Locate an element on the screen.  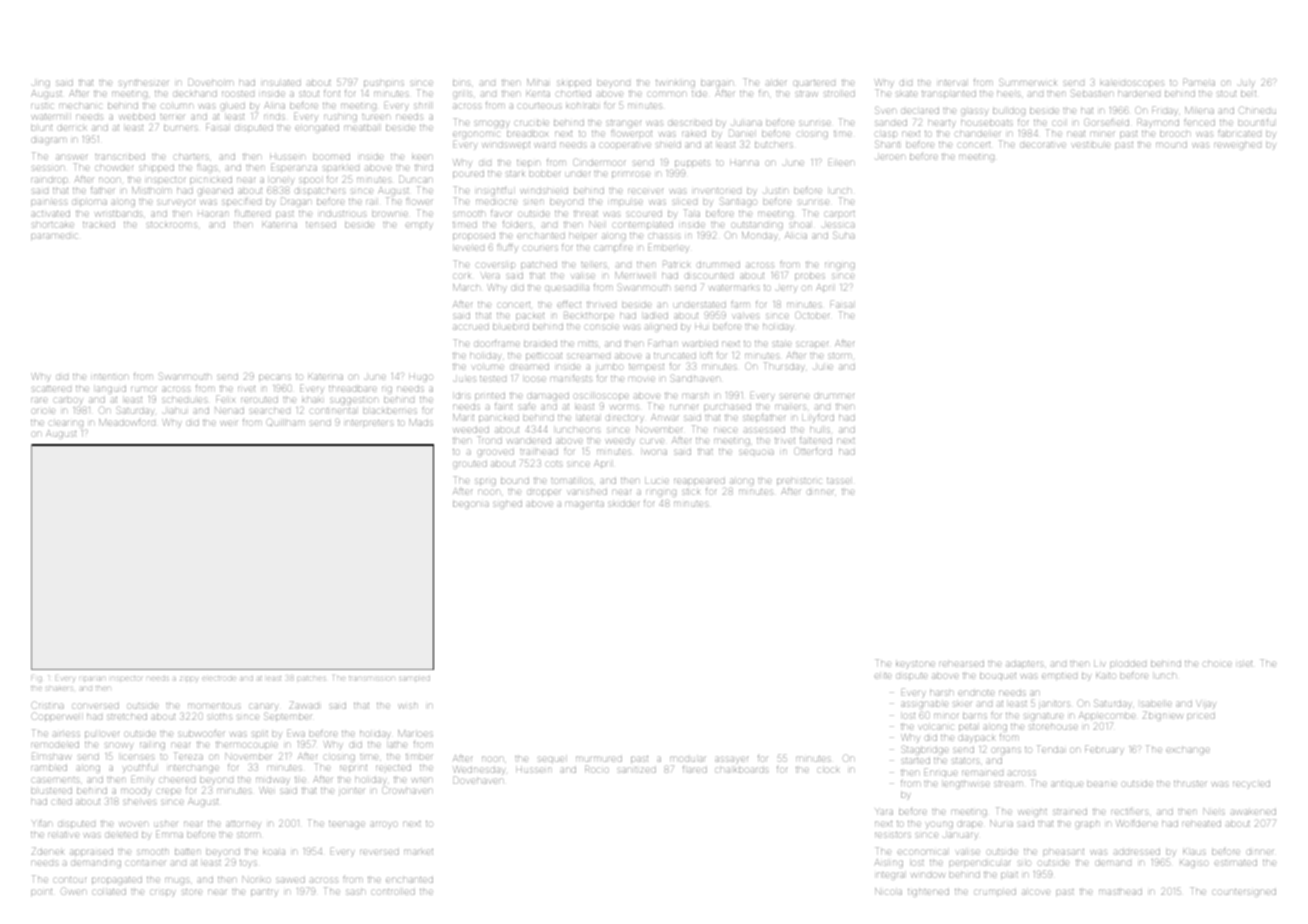
controlled is located at coordinates (393, 892).
